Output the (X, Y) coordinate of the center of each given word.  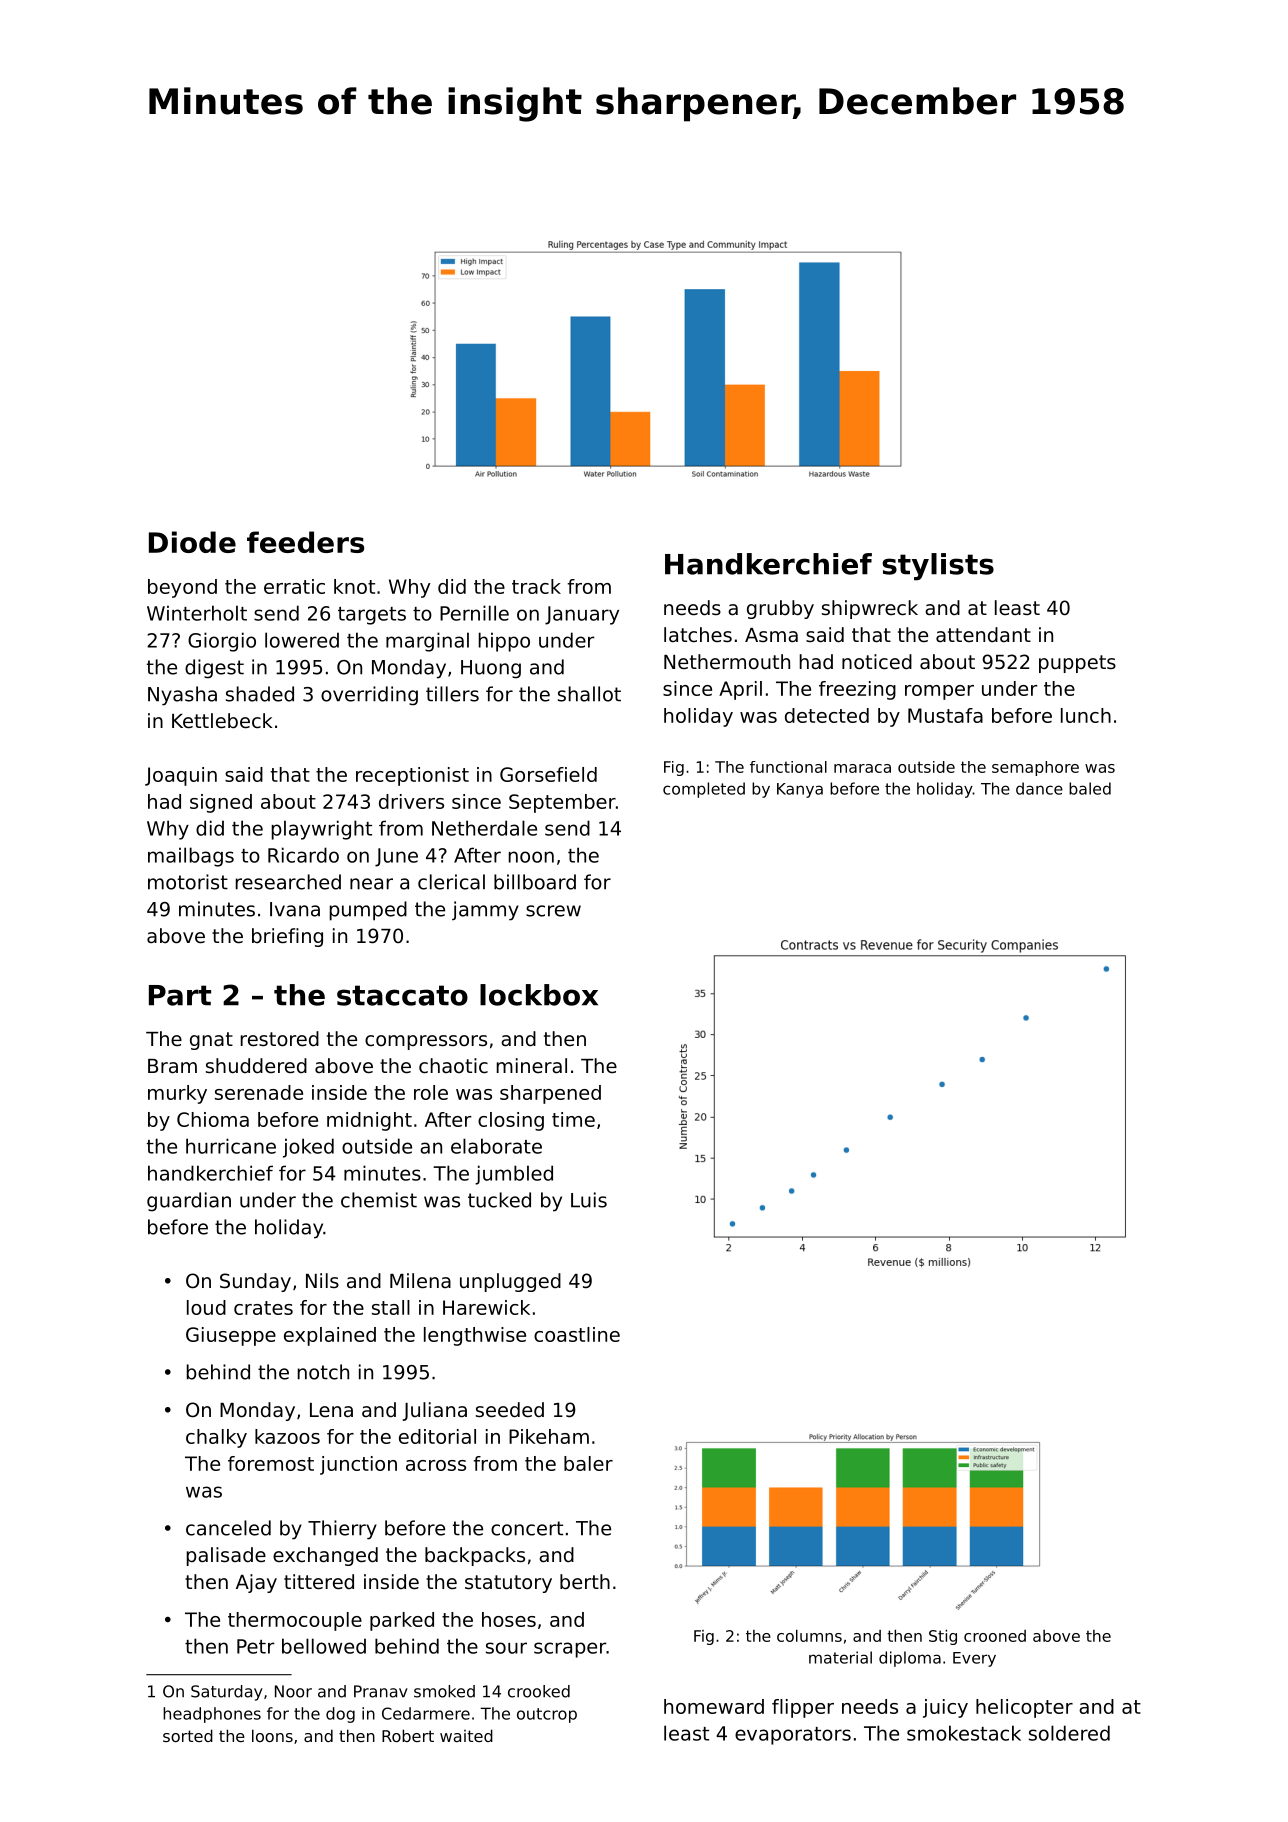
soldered (1069, 1733)
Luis (589, 1200)
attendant (983, 634)
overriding (369, 696)
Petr (256, 1646)
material (840, 1657)
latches (698, 635)
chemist (379, 1200)
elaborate (496, 1146)
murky (177, 1094)
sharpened (550, 1094)
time (573, 1119)
